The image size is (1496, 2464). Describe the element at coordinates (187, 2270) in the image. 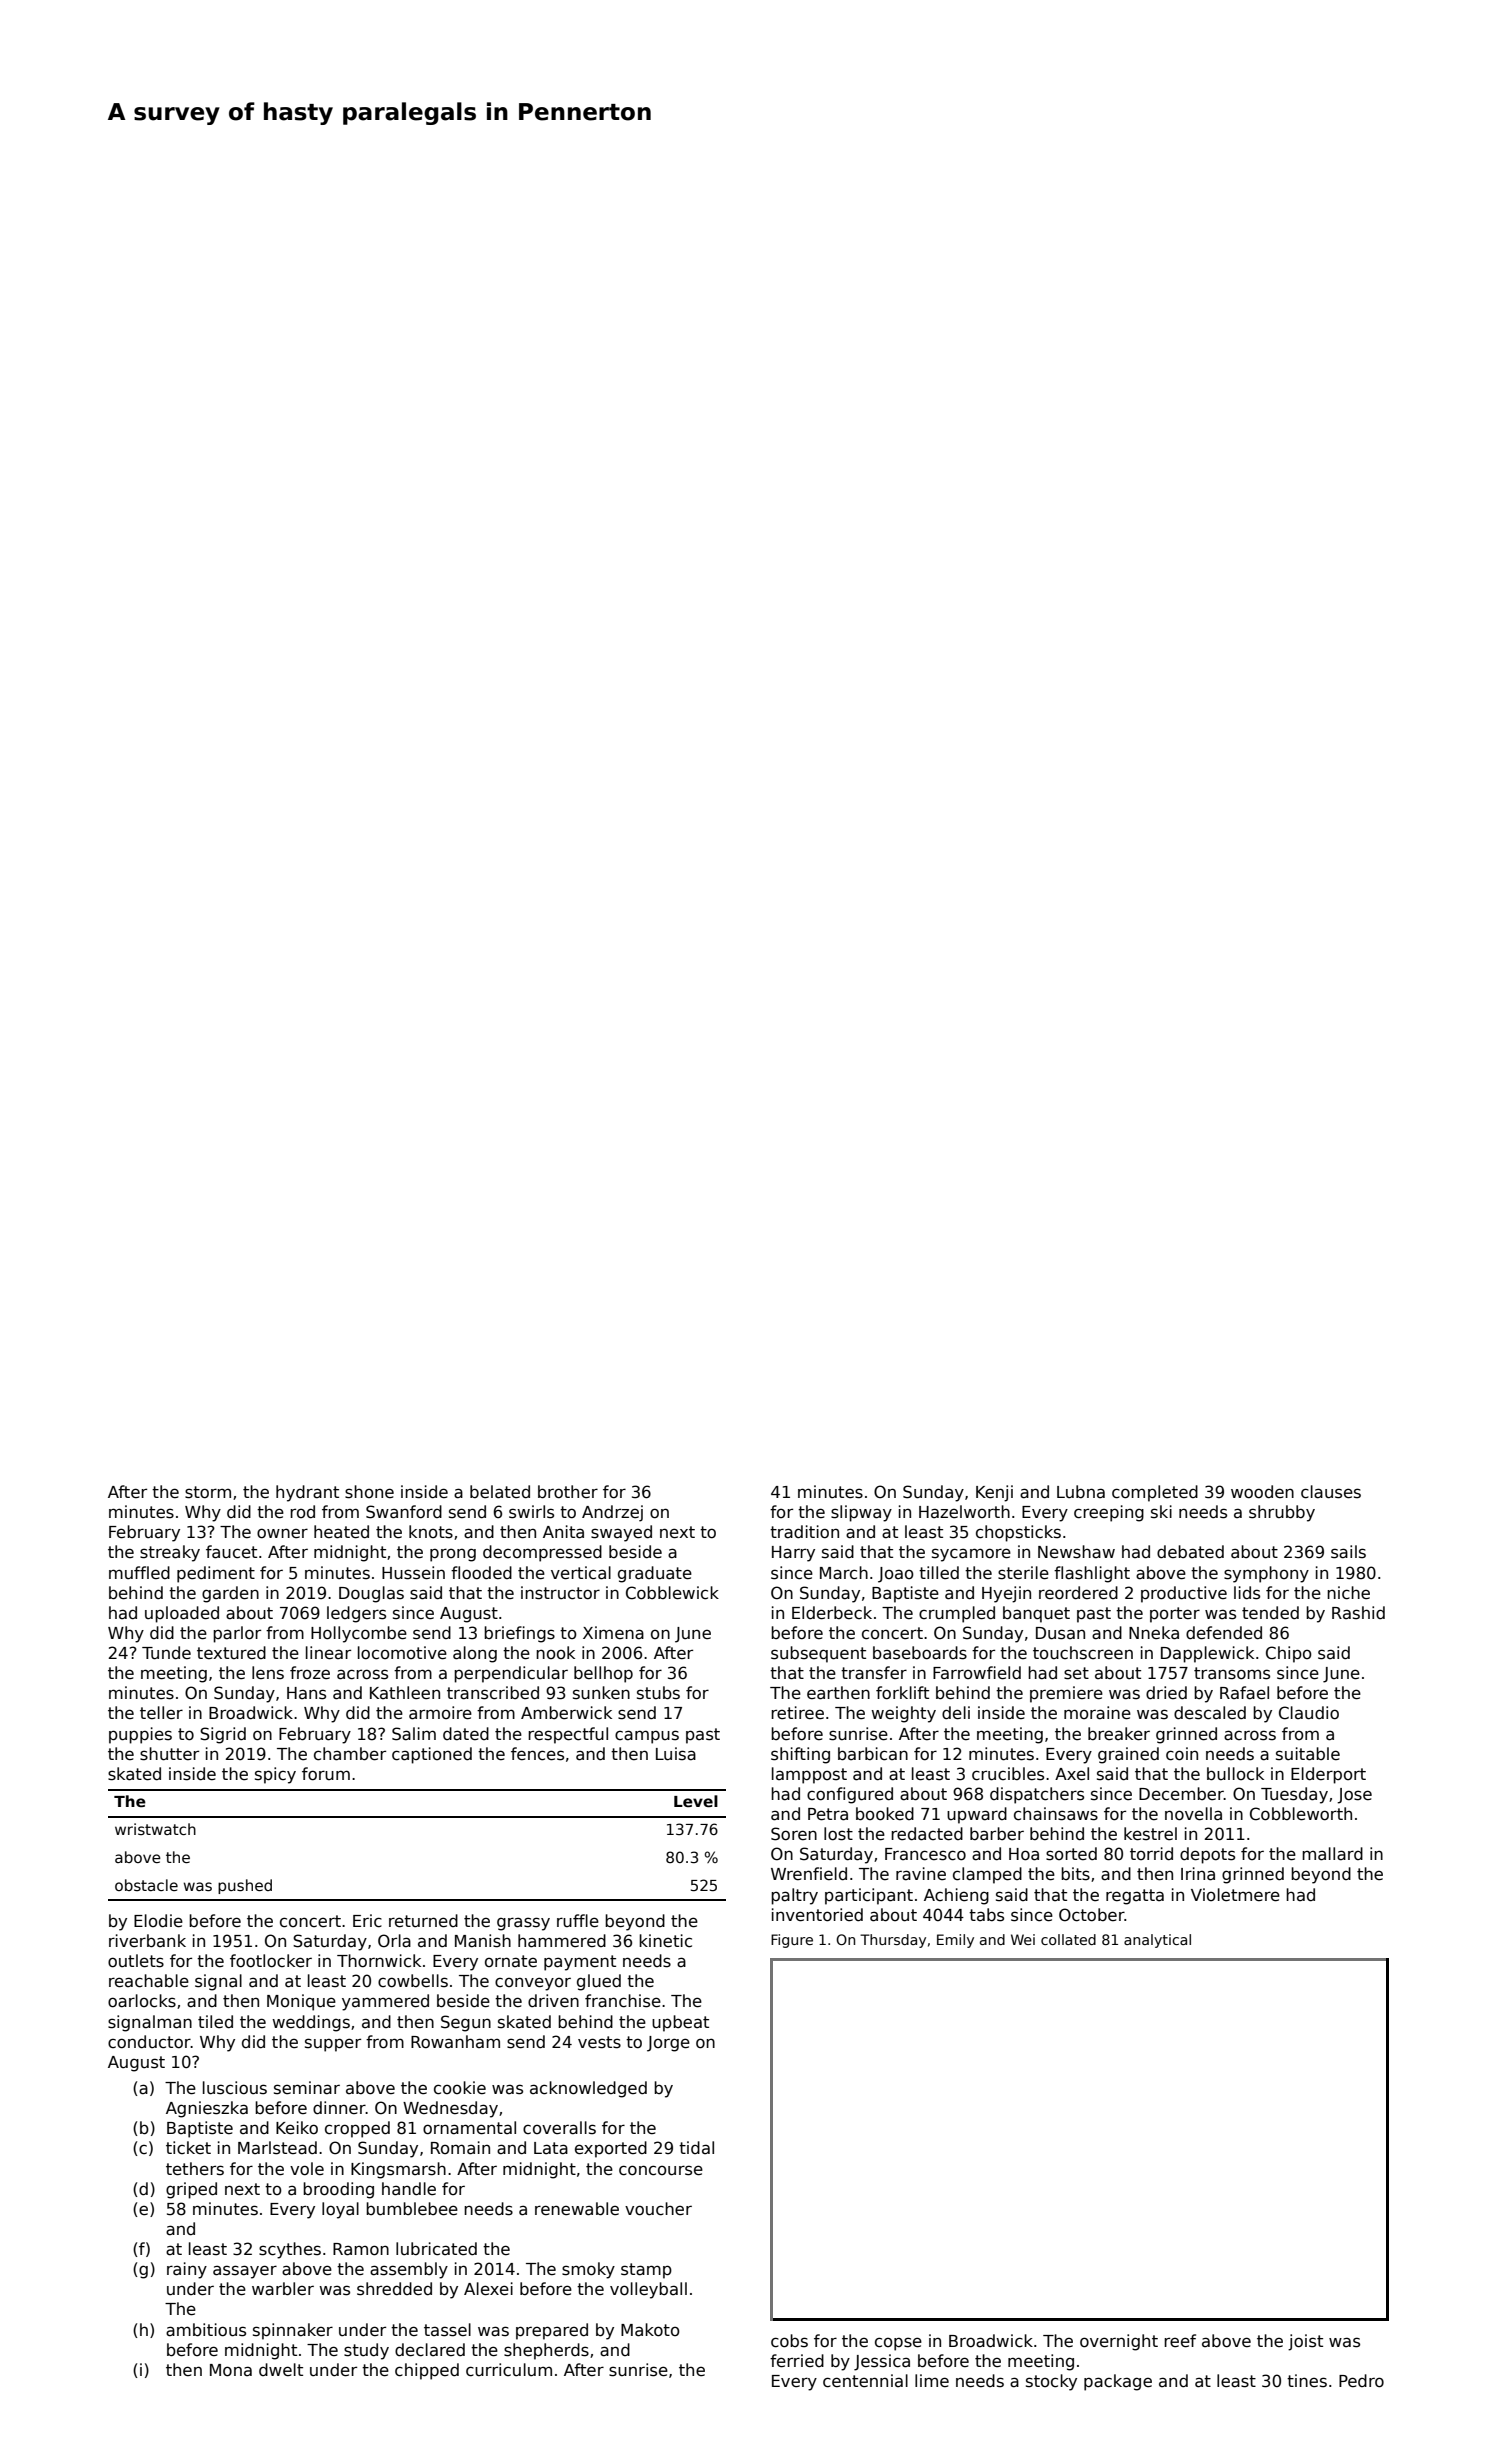

I see `rainy` at that location.
